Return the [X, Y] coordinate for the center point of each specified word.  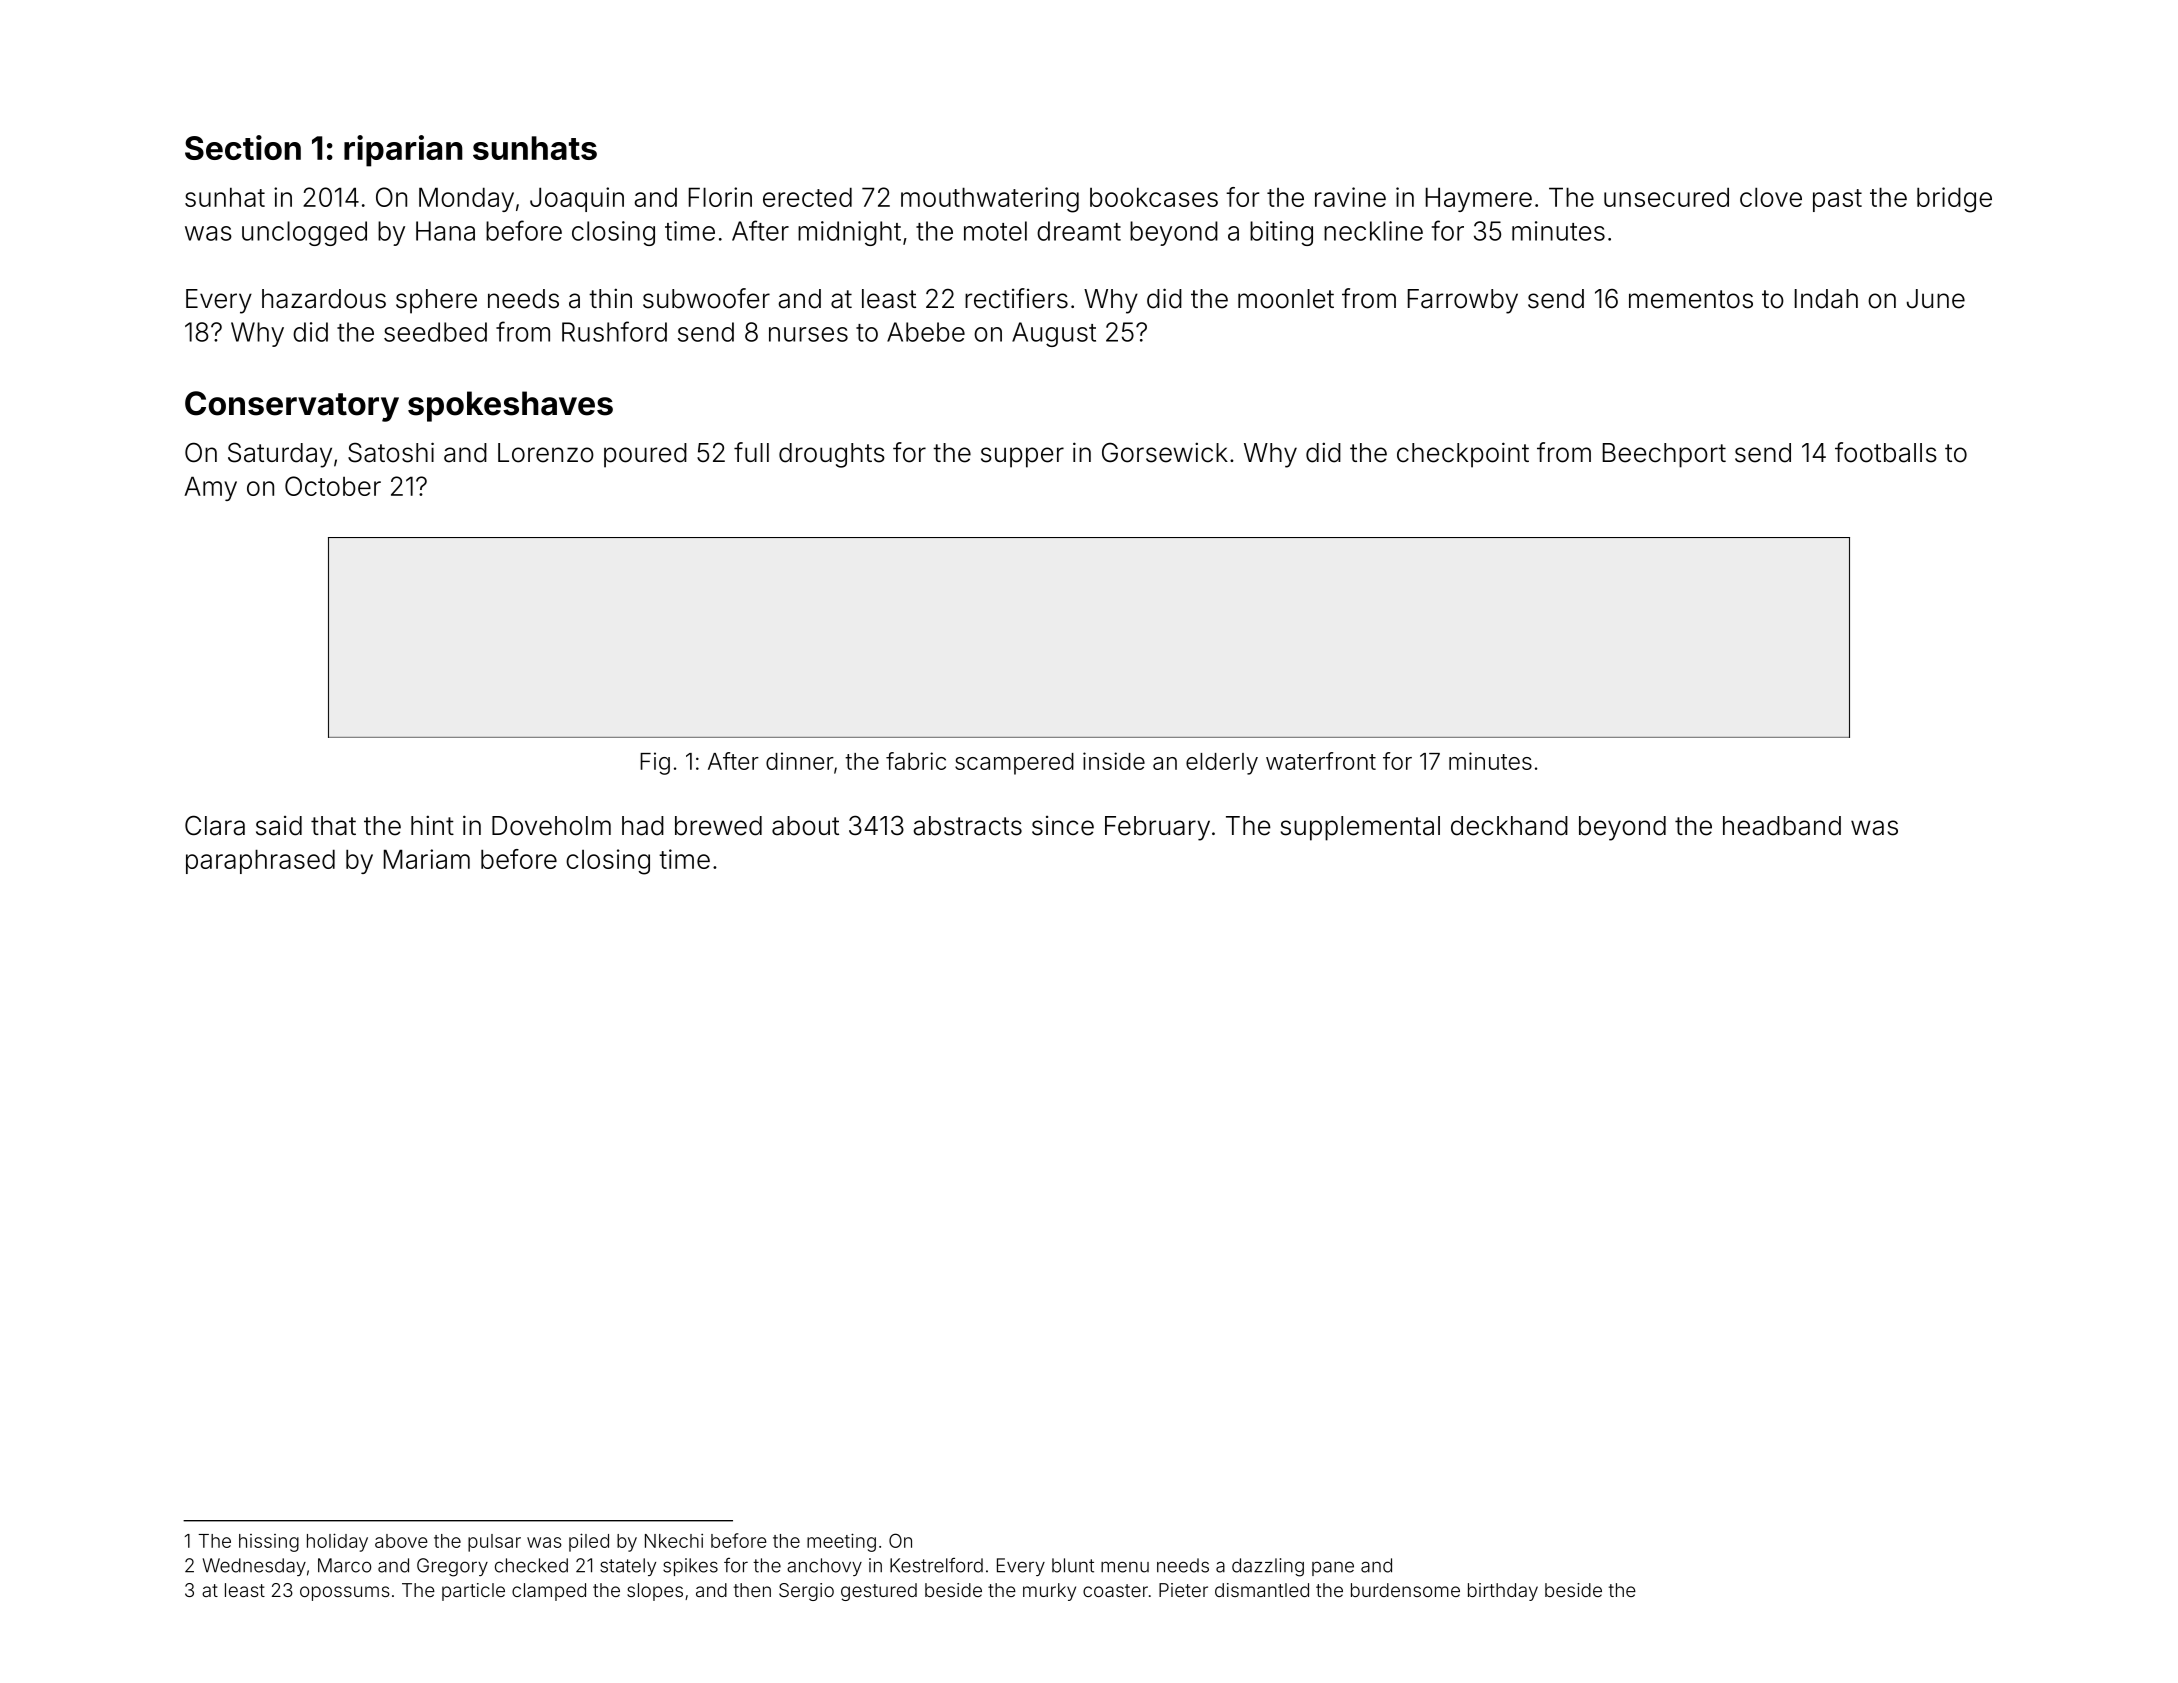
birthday [1503, 1592]
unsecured [1666, 197]
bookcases [1154, 197]
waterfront [1321, 761]
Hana [445, 231]
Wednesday [254, 1567]
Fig [655, 763]
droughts [832, 455]
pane [1333, 1568]
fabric [916, 761]
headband [1782, 826]
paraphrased [260, 861]
